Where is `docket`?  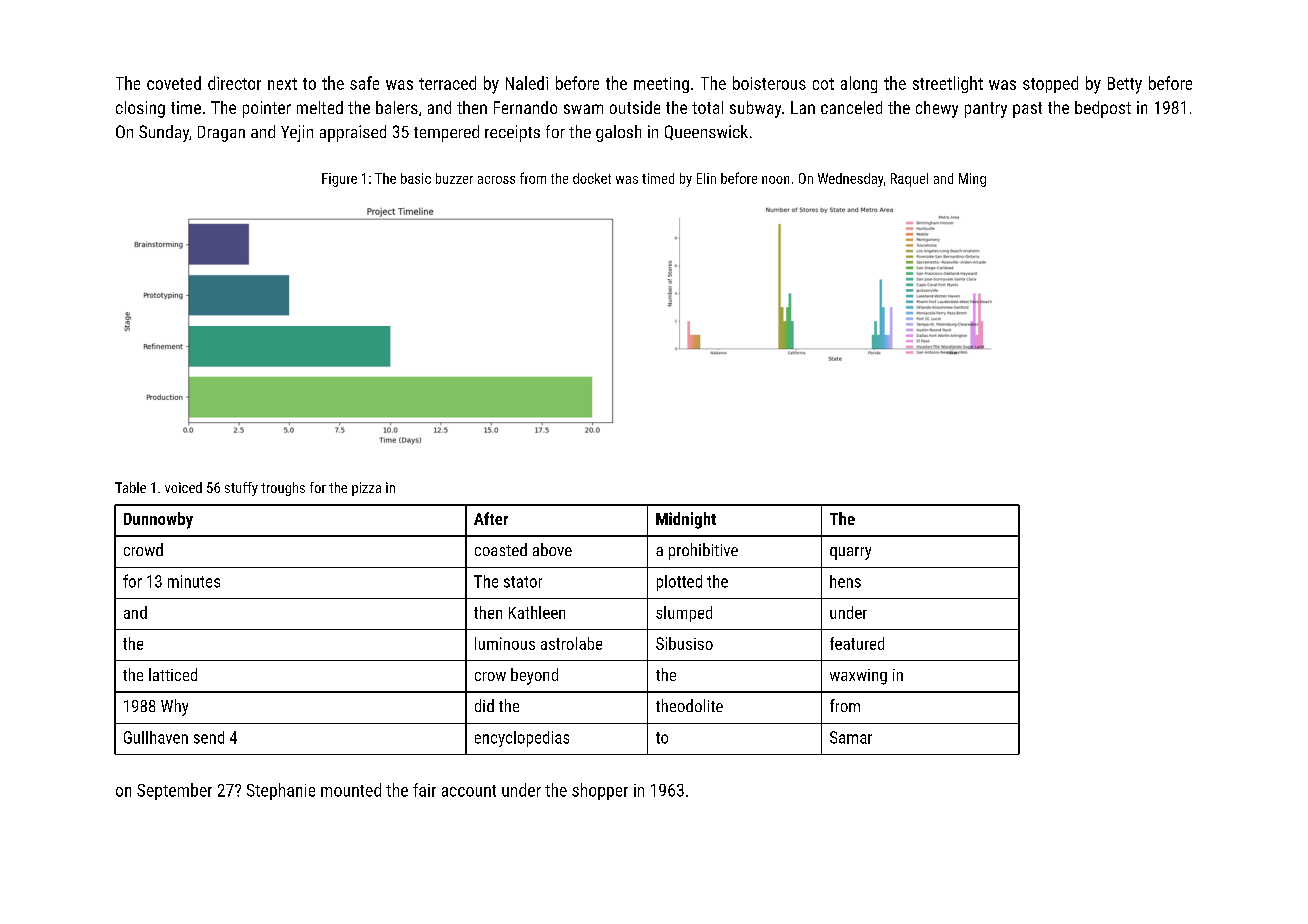 docket is located at coordinates (592, 178).
